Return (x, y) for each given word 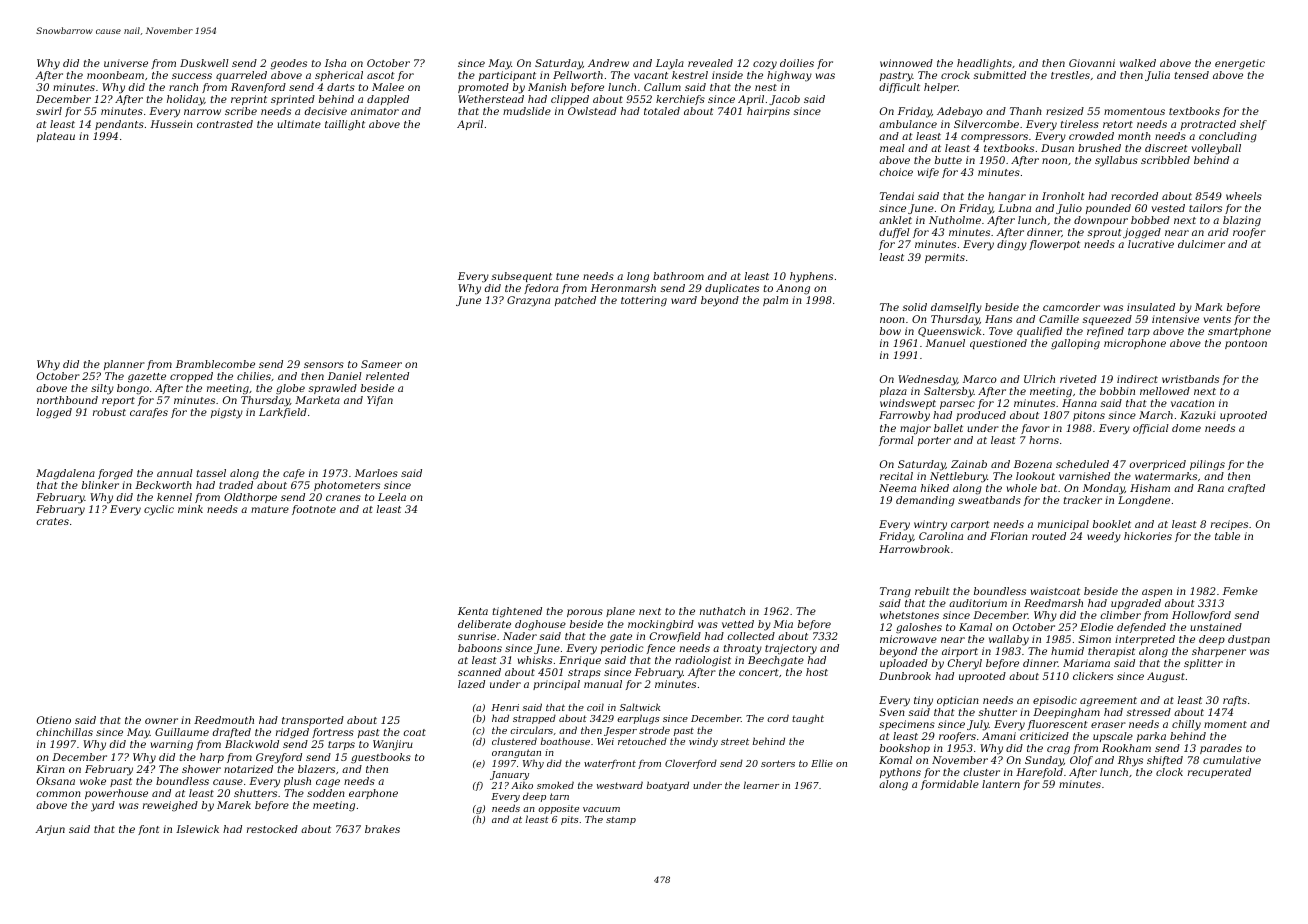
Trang (895, 592)
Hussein (171, 124)
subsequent (521, 277)
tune (567, 276)
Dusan (1057, 148)
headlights (984, 64)
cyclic (159, 510)
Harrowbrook (914, 549)
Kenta (473, 611)
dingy (1012, 245)
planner (124, 365)
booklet (1112, 524)
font (149, 830)
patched (575, 301)
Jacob (784, 100)
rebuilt (932, 591)
